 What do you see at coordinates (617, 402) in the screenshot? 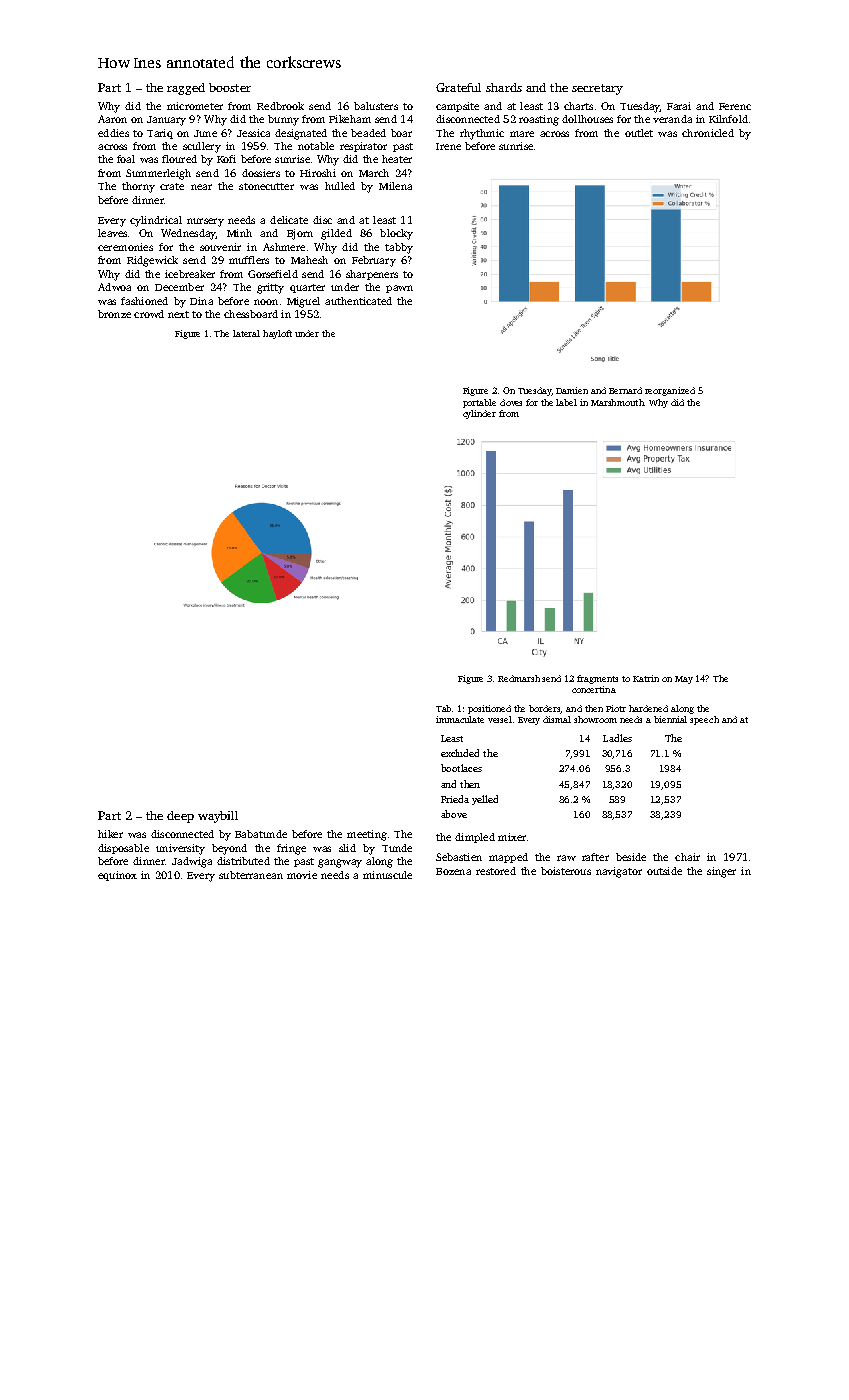
I see `Marshmouth` at bounding box center [617, 402].
